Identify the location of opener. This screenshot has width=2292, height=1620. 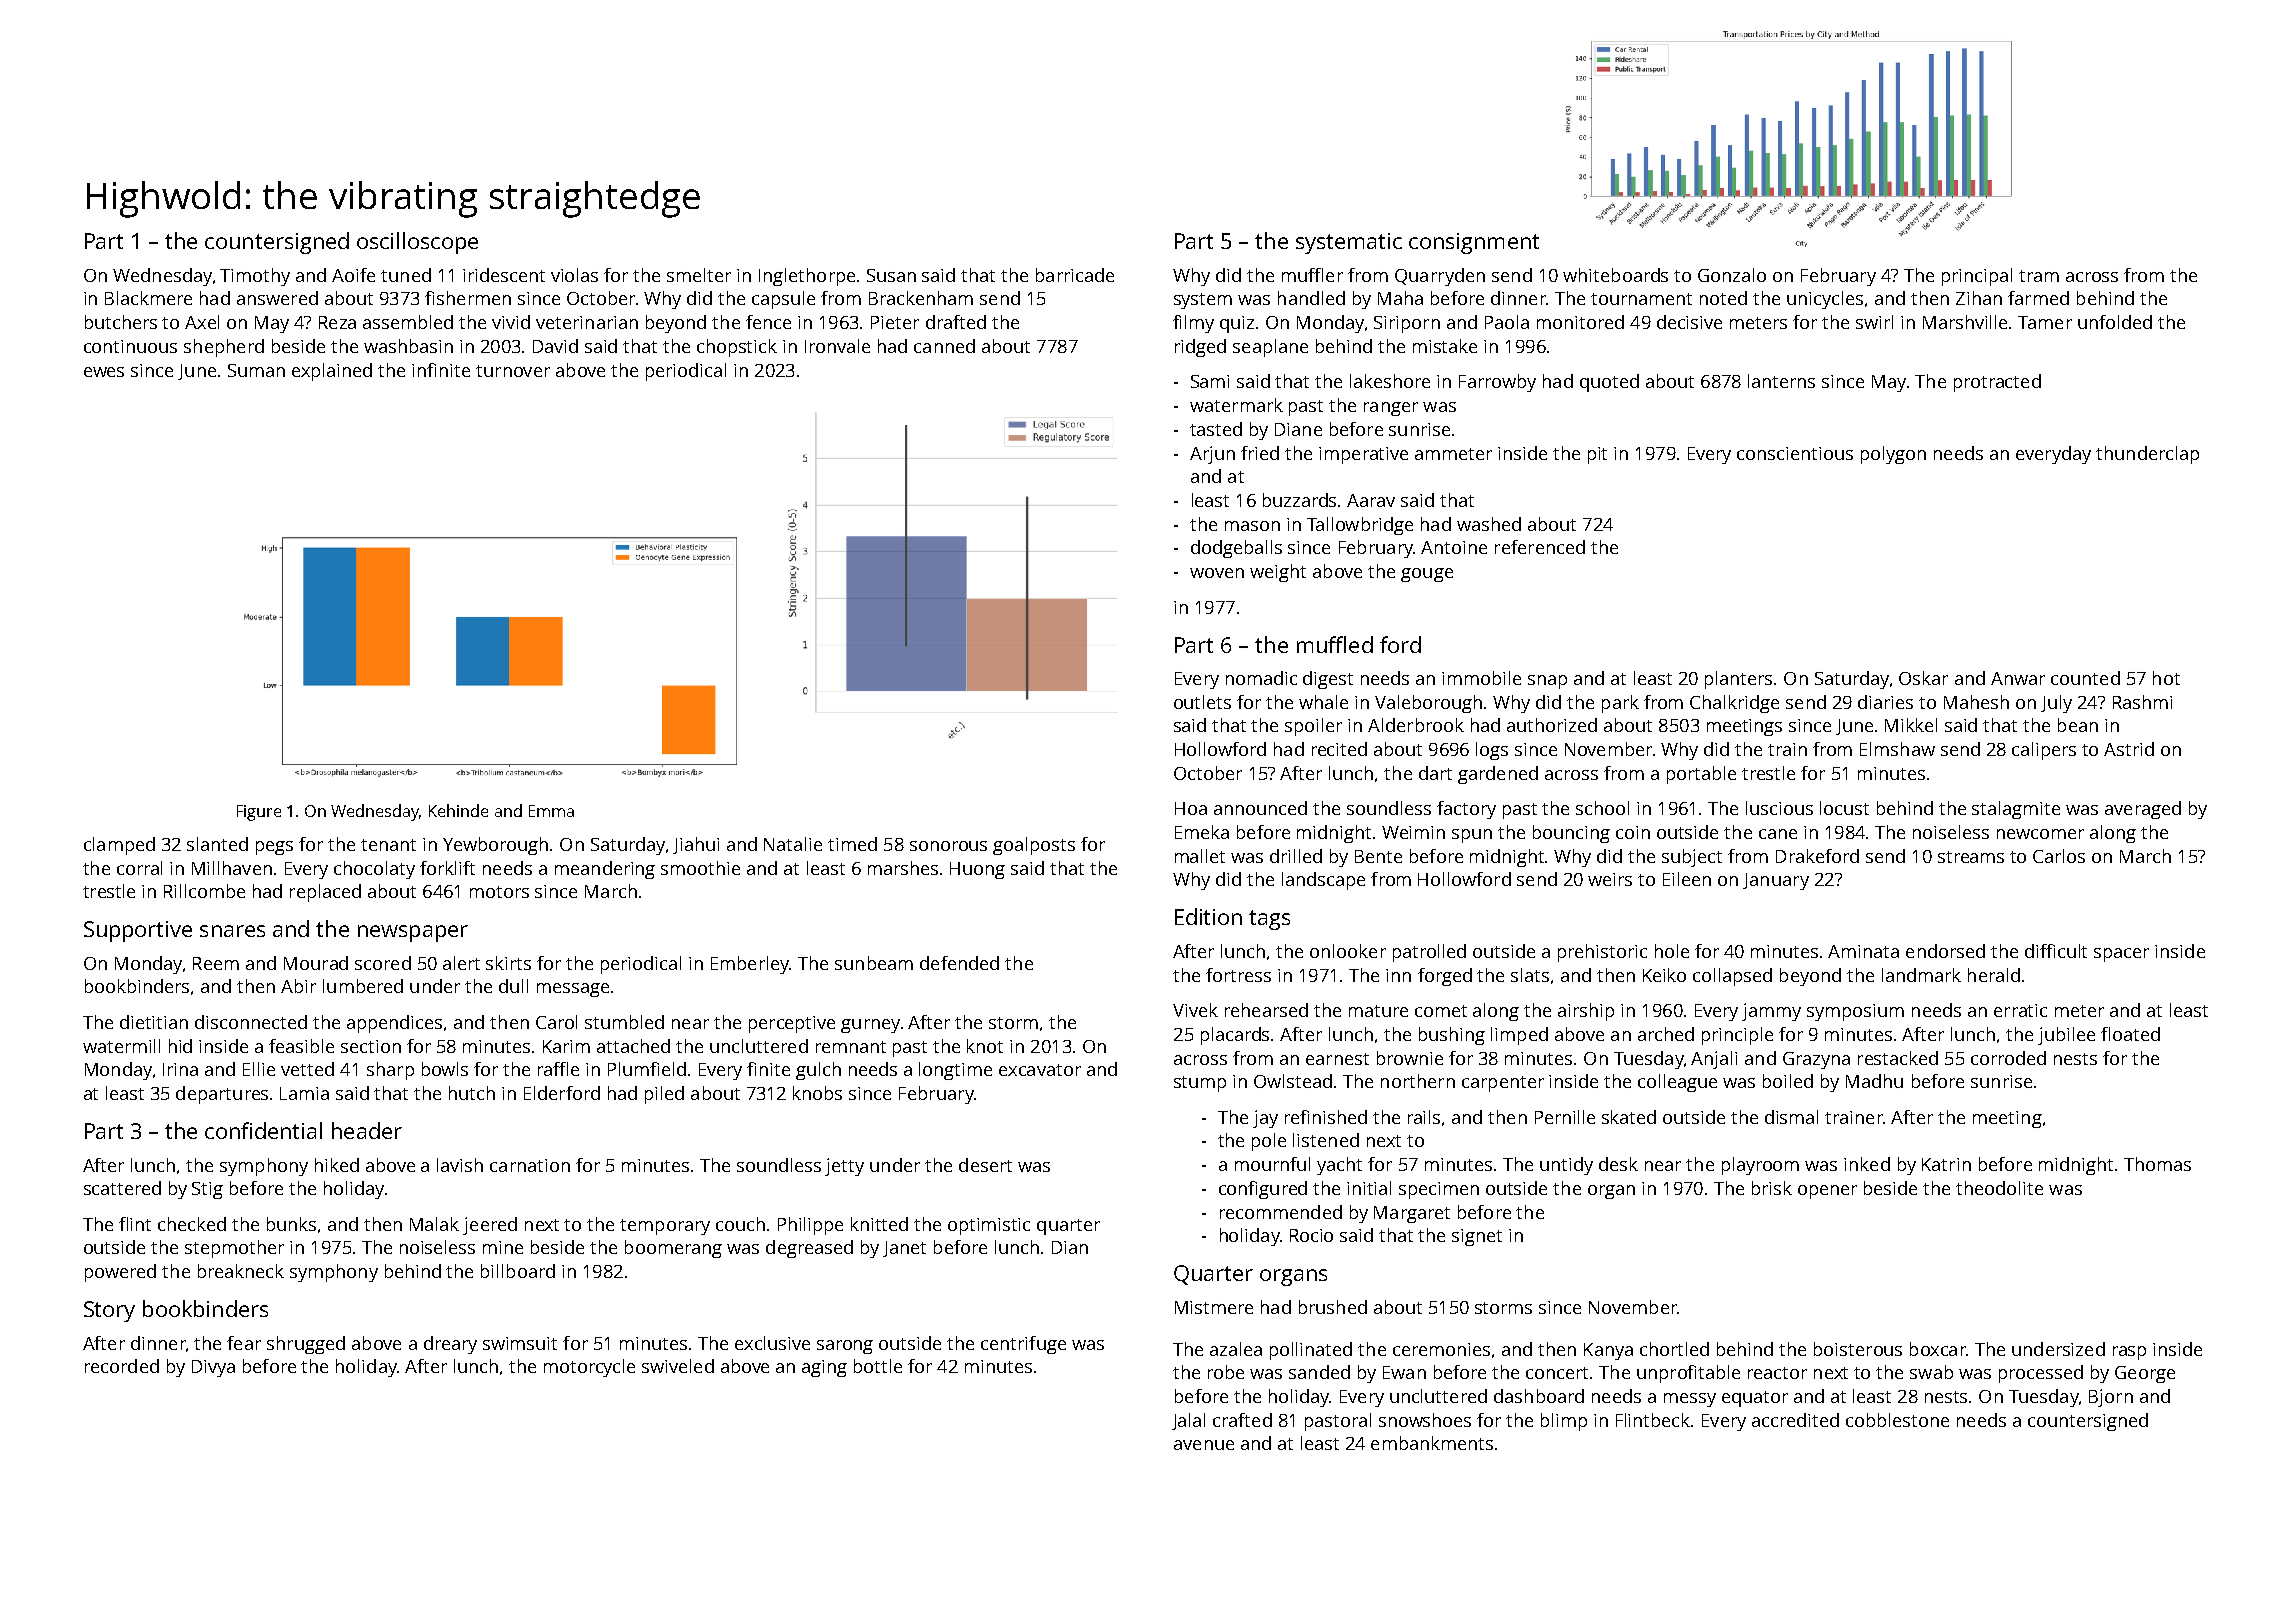
(1827, 1192).
